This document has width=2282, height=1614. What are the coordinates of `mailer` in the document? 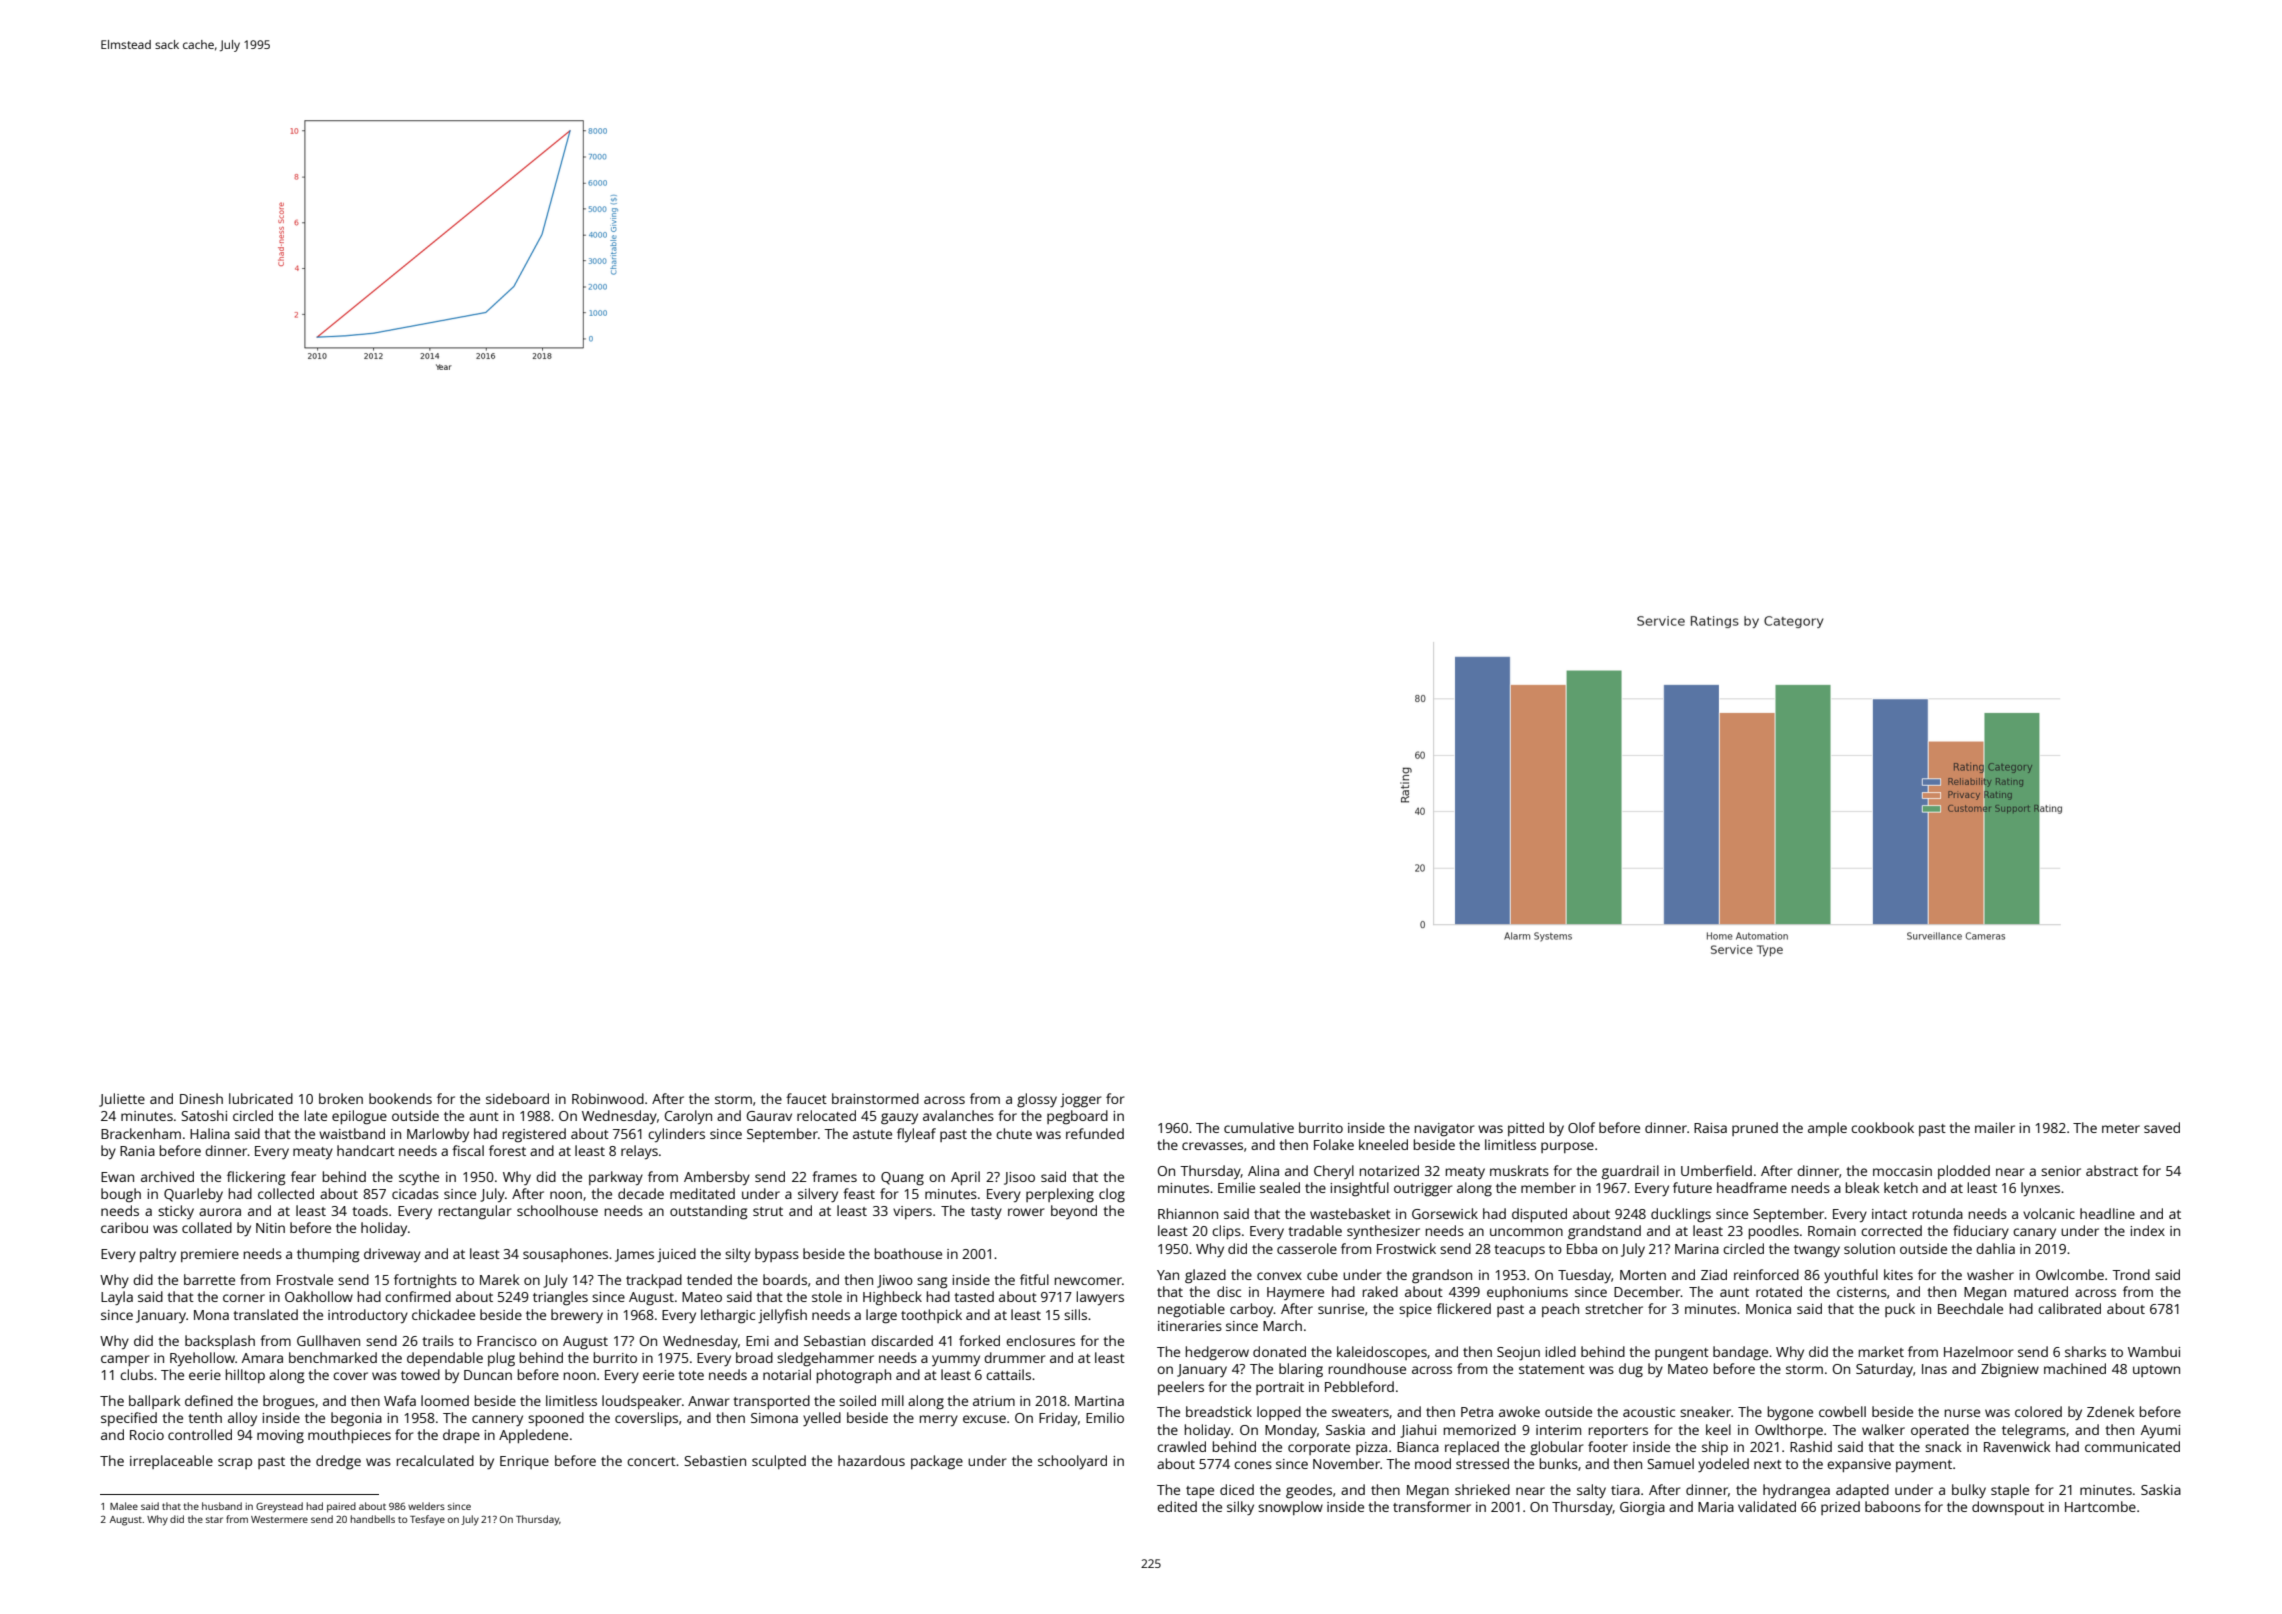 It's located at (1995, 1127).
